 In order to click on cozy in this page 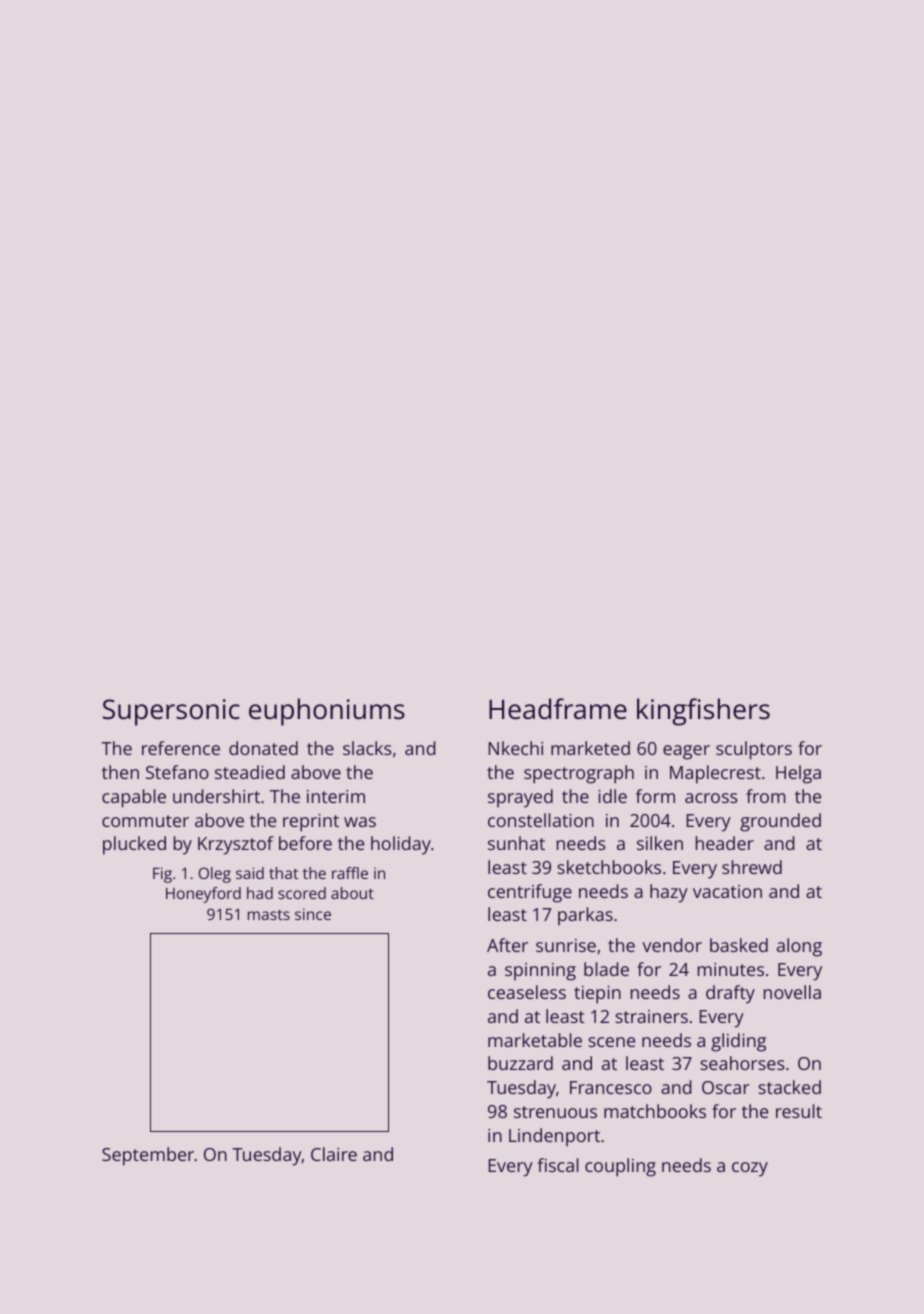, I will do `click(750, 1169)`.
